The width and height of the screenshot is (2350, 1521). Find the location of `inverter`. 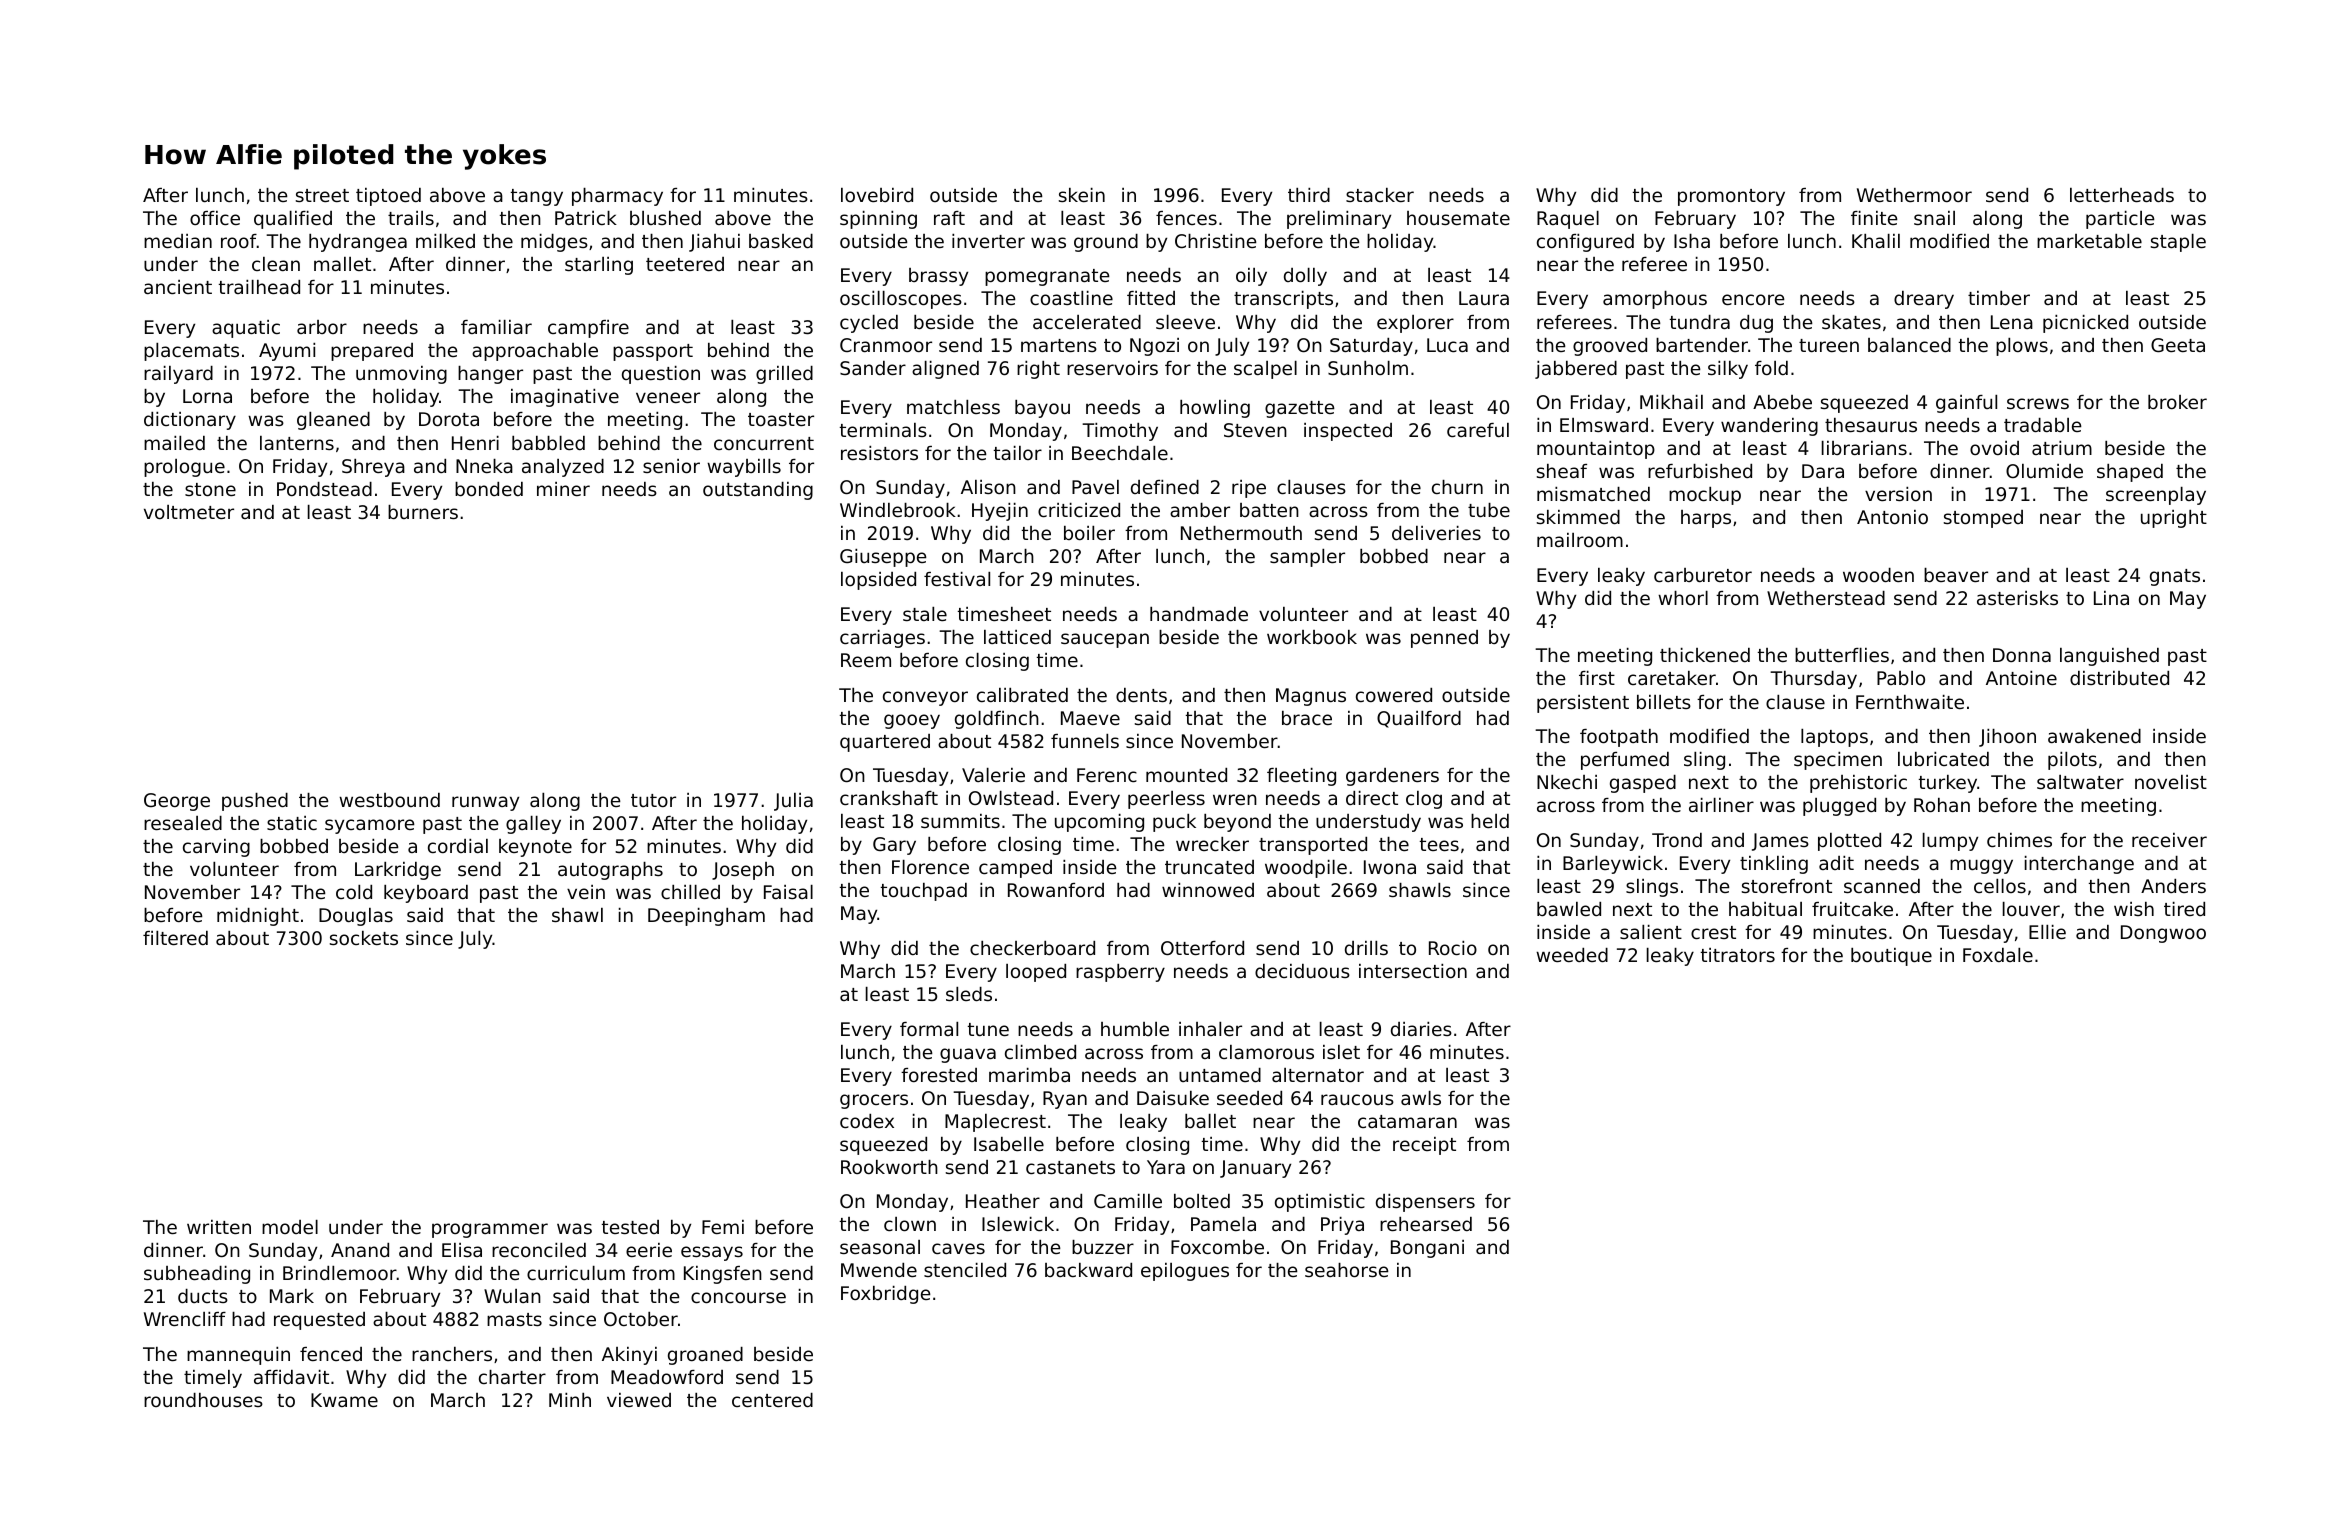

inverter is located at coordinates (988, 241).
